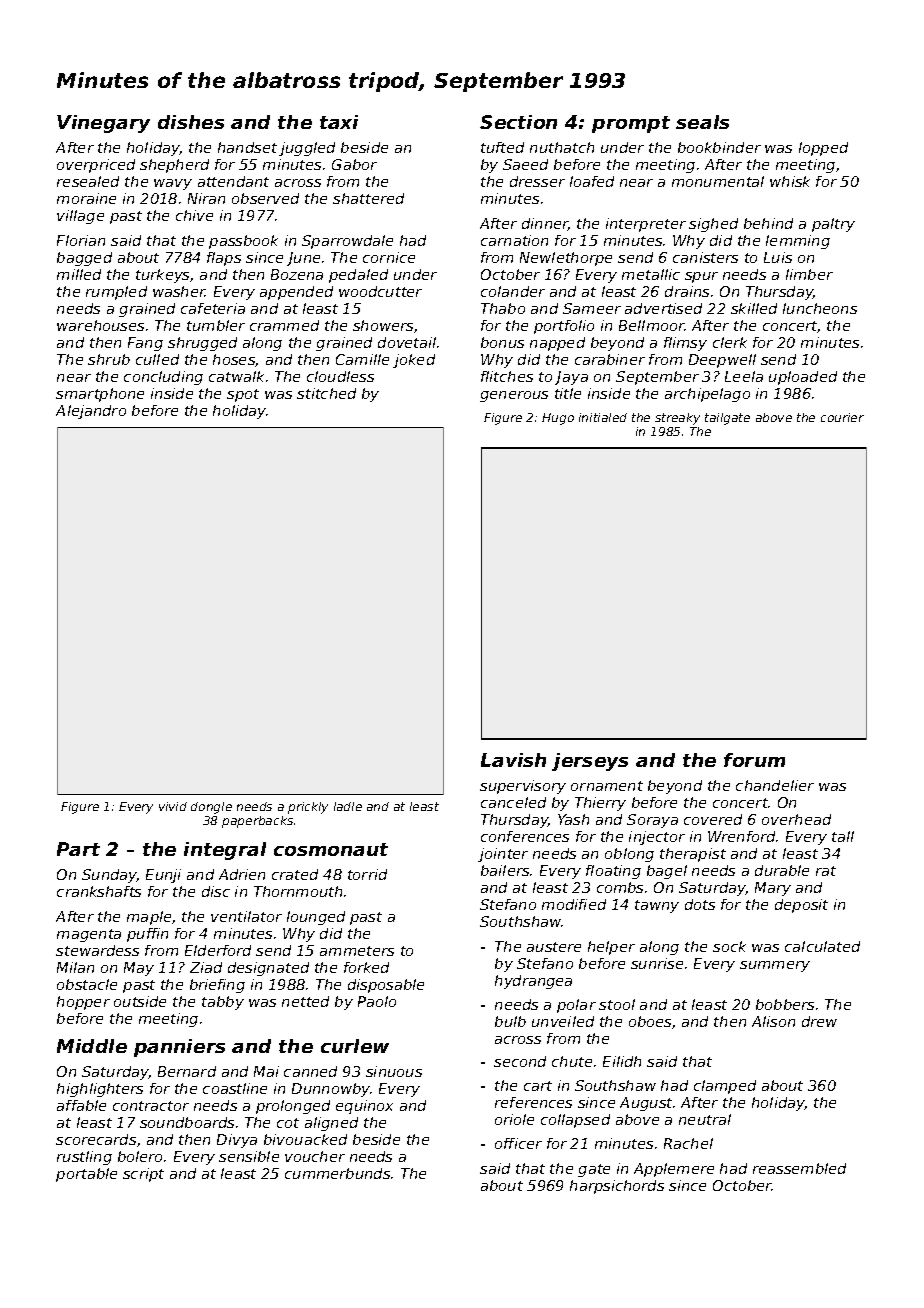 The height and width of the page is (1308, 924). Describe the element at coordinates (558, 419) in the page. I see `Hugo` at that location.
